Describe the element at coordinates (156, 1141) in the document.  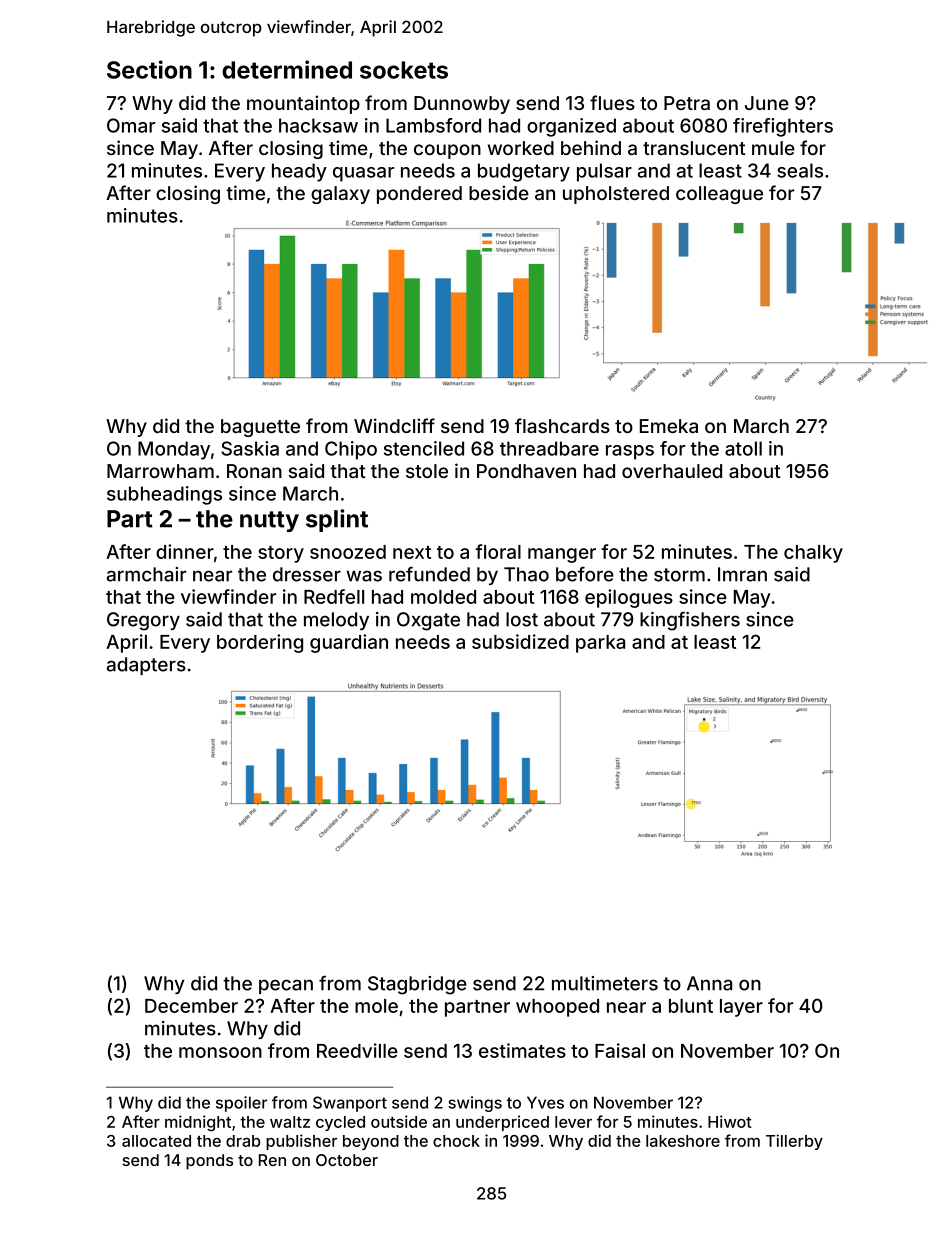
I see `allocated` at that location.
